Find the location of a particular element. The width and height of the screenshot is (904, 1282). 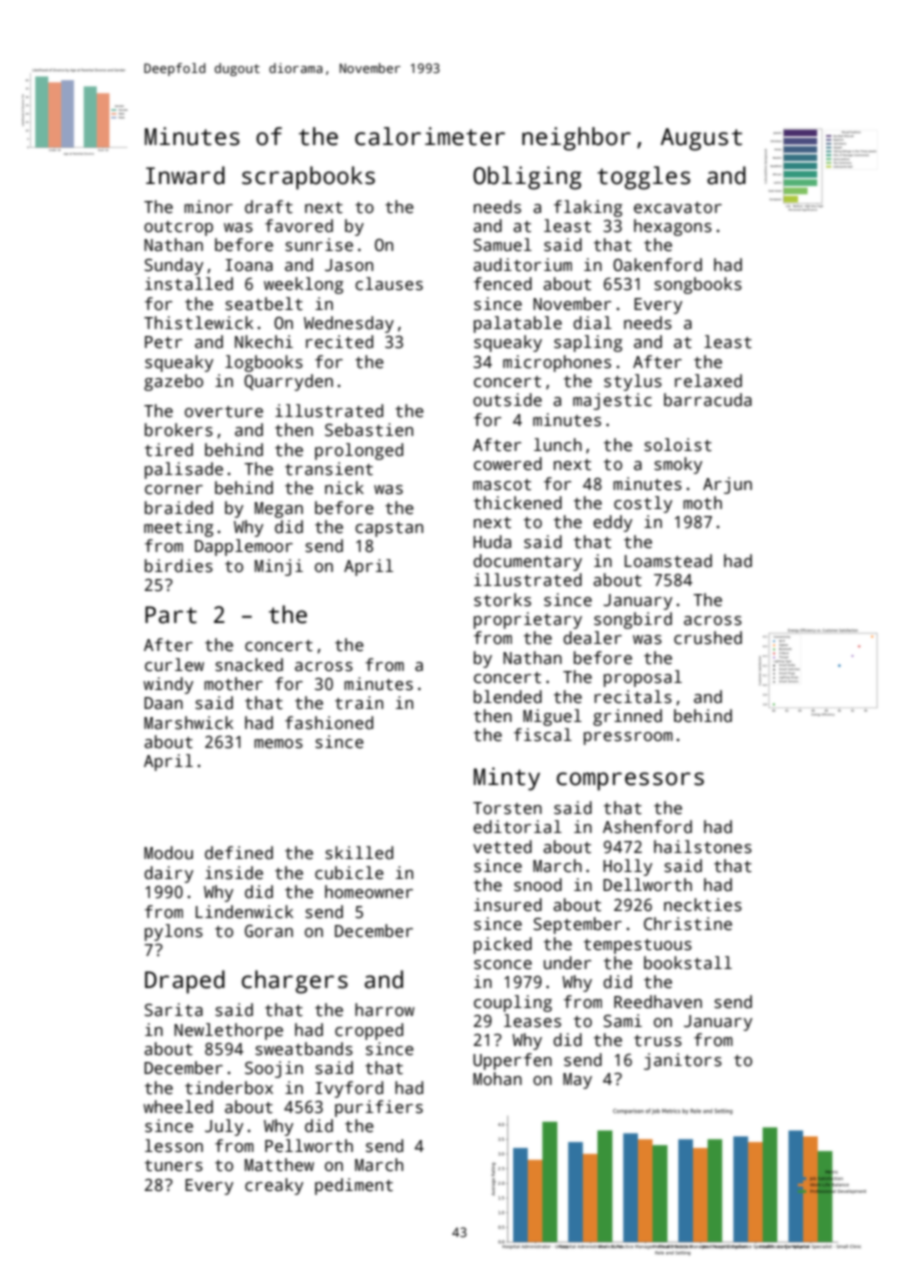

defined is located at coordinates (239, 853).
